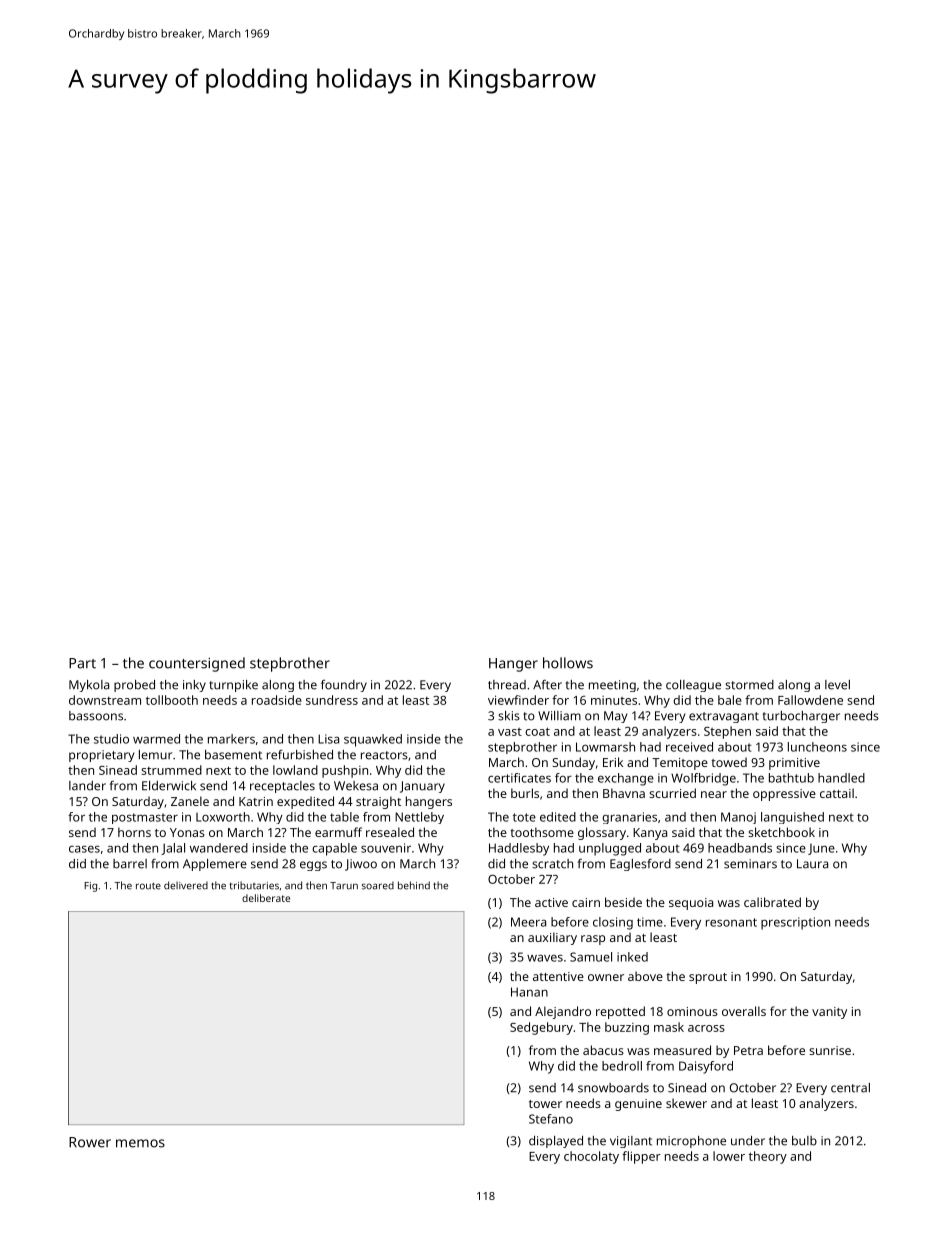 Image resolution: width=952 pixels, height=1233 pixels. What do you see at coordinates (507, 685) in the image?
I see `thread` at bounding box center [507, 685].
